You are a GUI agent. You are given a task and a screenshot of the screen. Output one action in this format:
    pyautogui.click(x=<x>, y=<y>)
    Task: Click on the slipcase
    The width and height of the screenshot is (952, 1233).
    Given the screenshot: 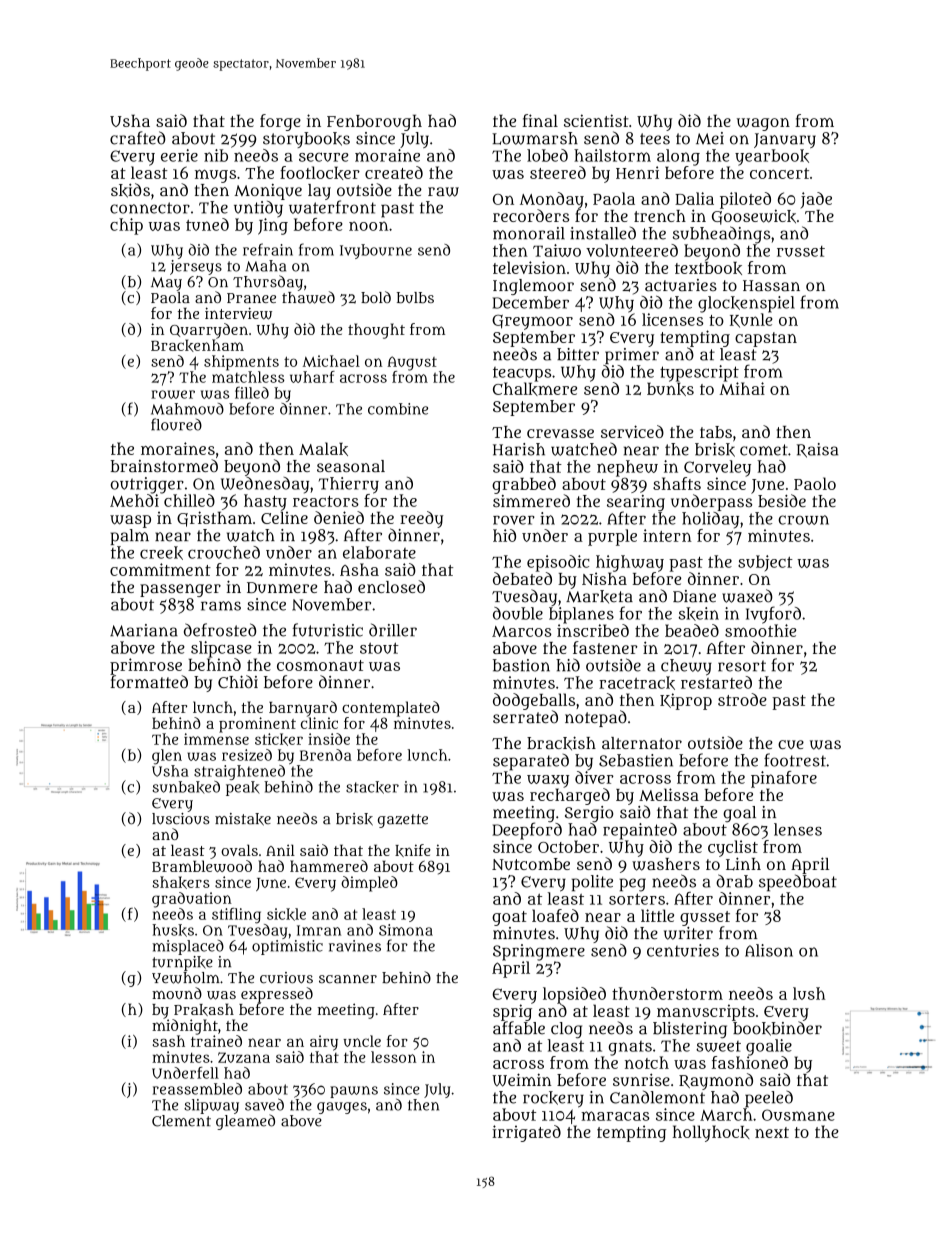 What is the action you would take?
    pyautogui.click(x=221, y=649)
